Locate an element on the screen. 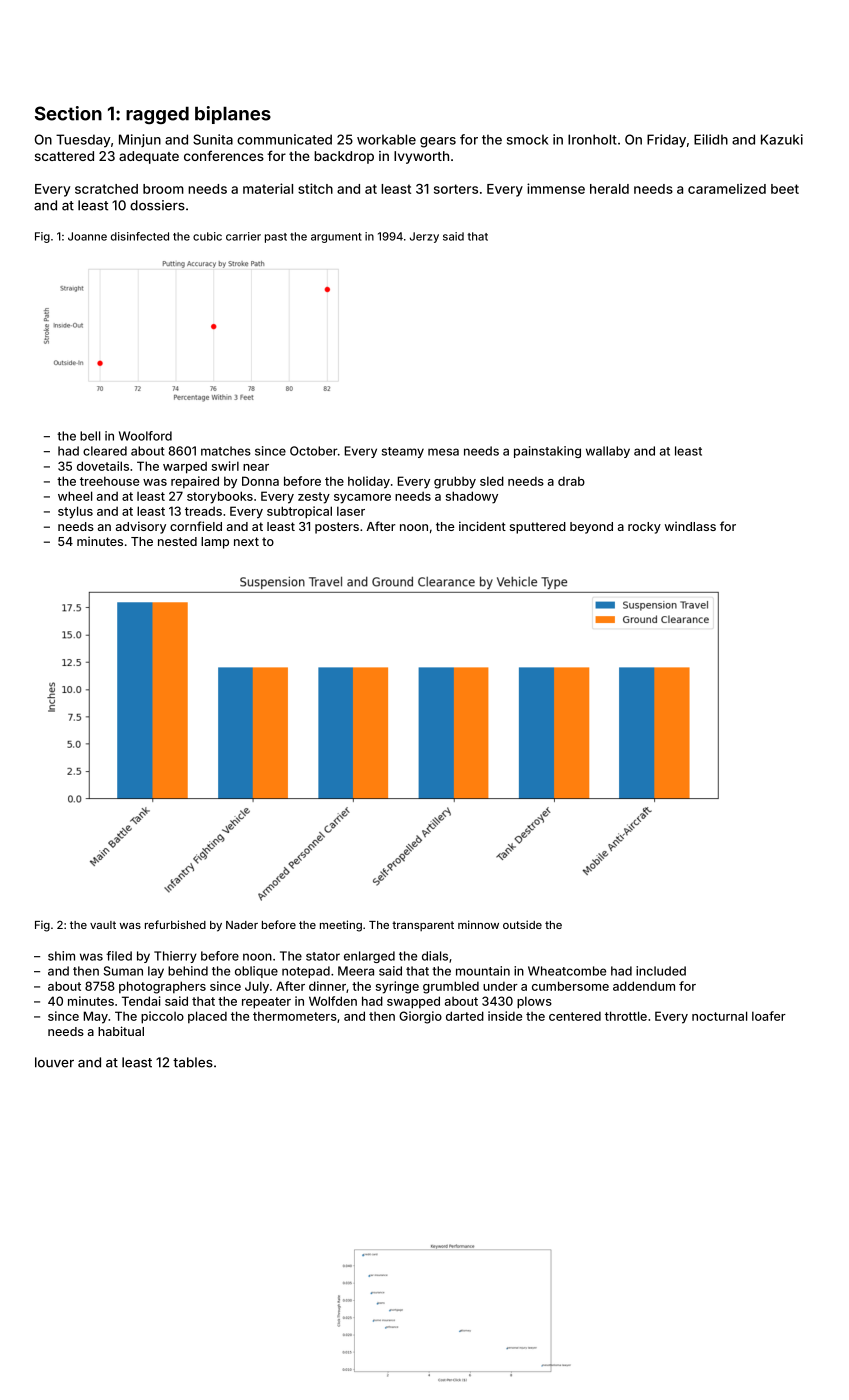 The height and width of the screenshot is (1400, 849). loafer is located at coordinates (769, 1016).
